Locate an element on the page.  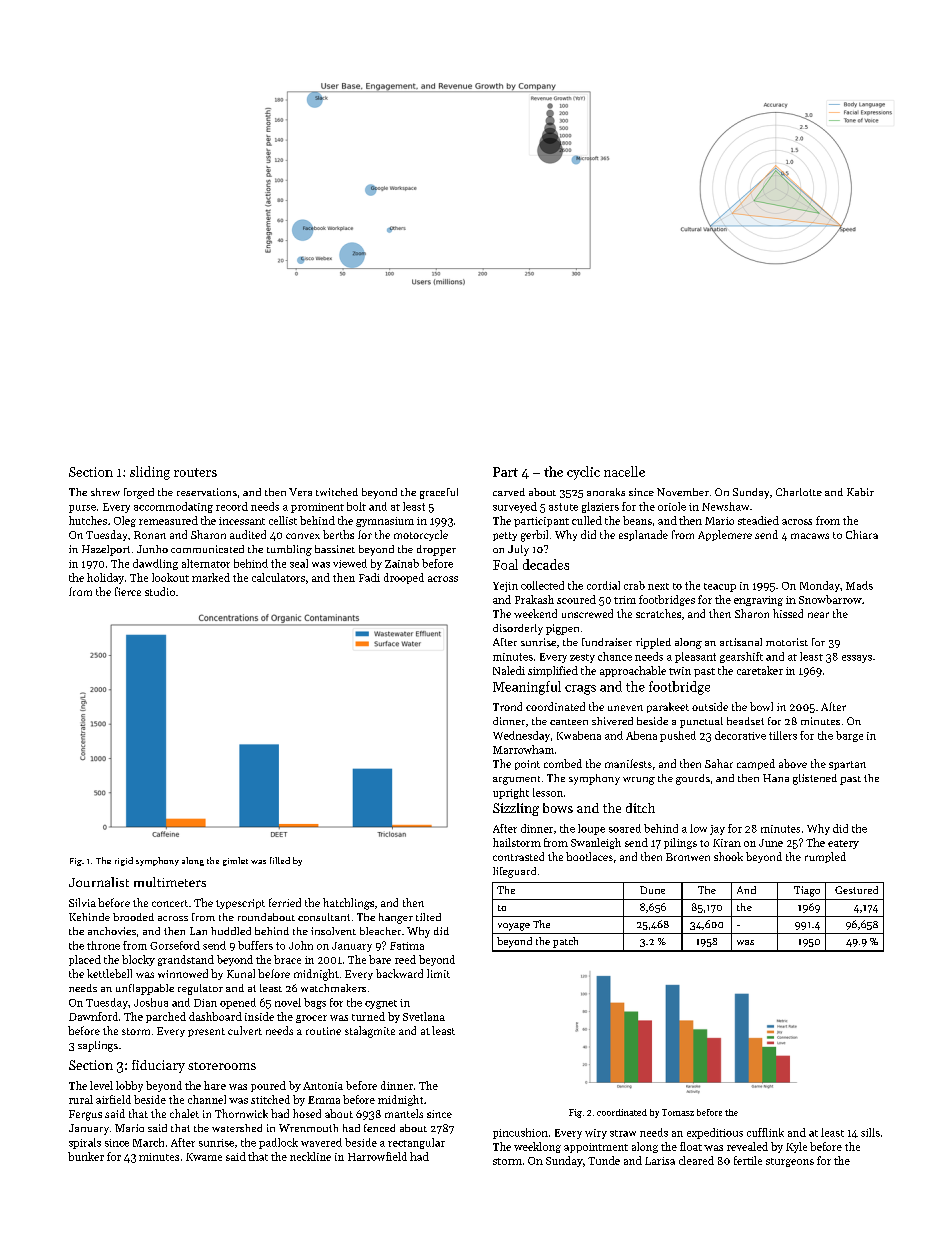
camped is located at coordinates (756, 764).
